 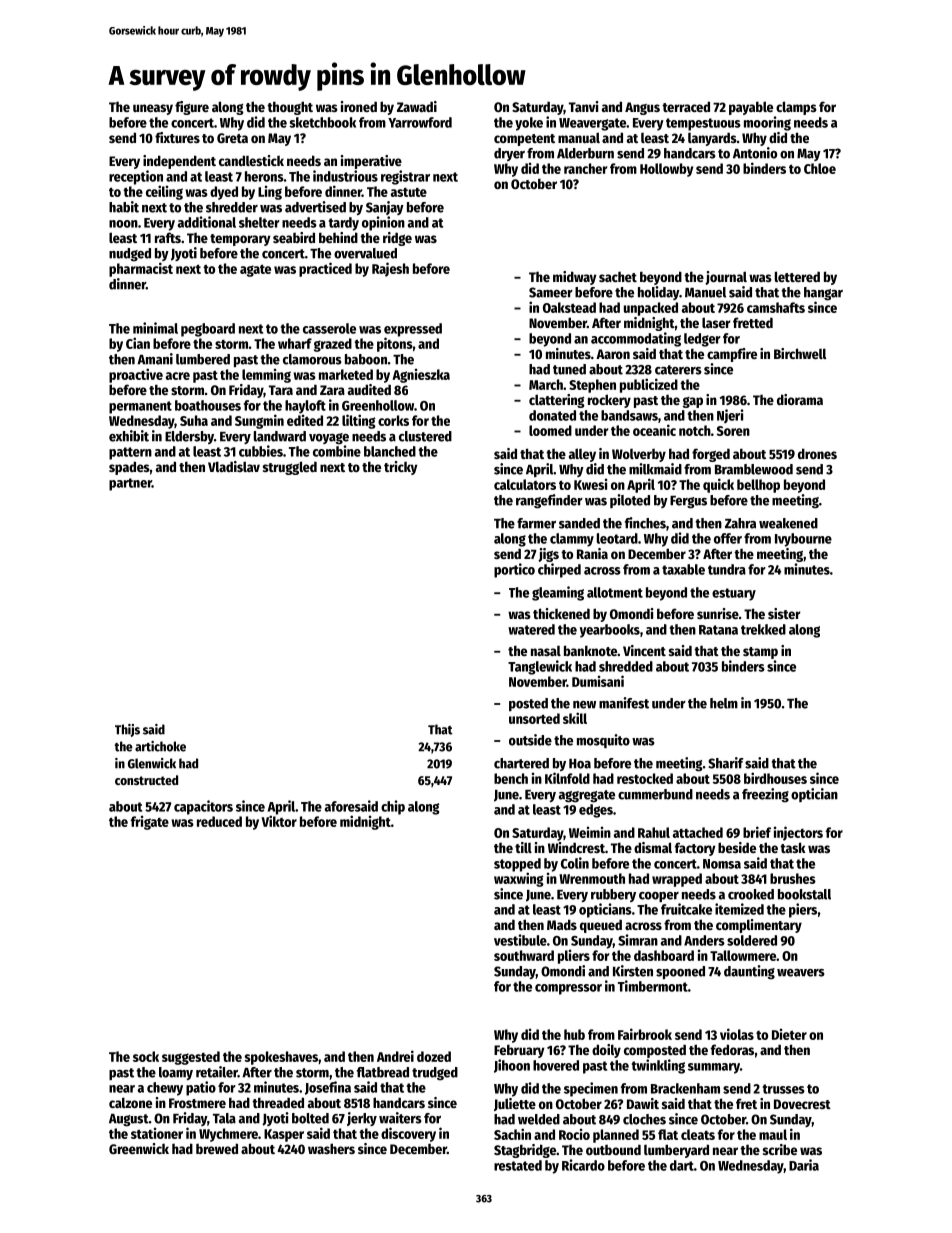 What do you see at coordinates (310, 1118) in the screenshot?
I see `bolted` at bounding box center [310, 1118].
